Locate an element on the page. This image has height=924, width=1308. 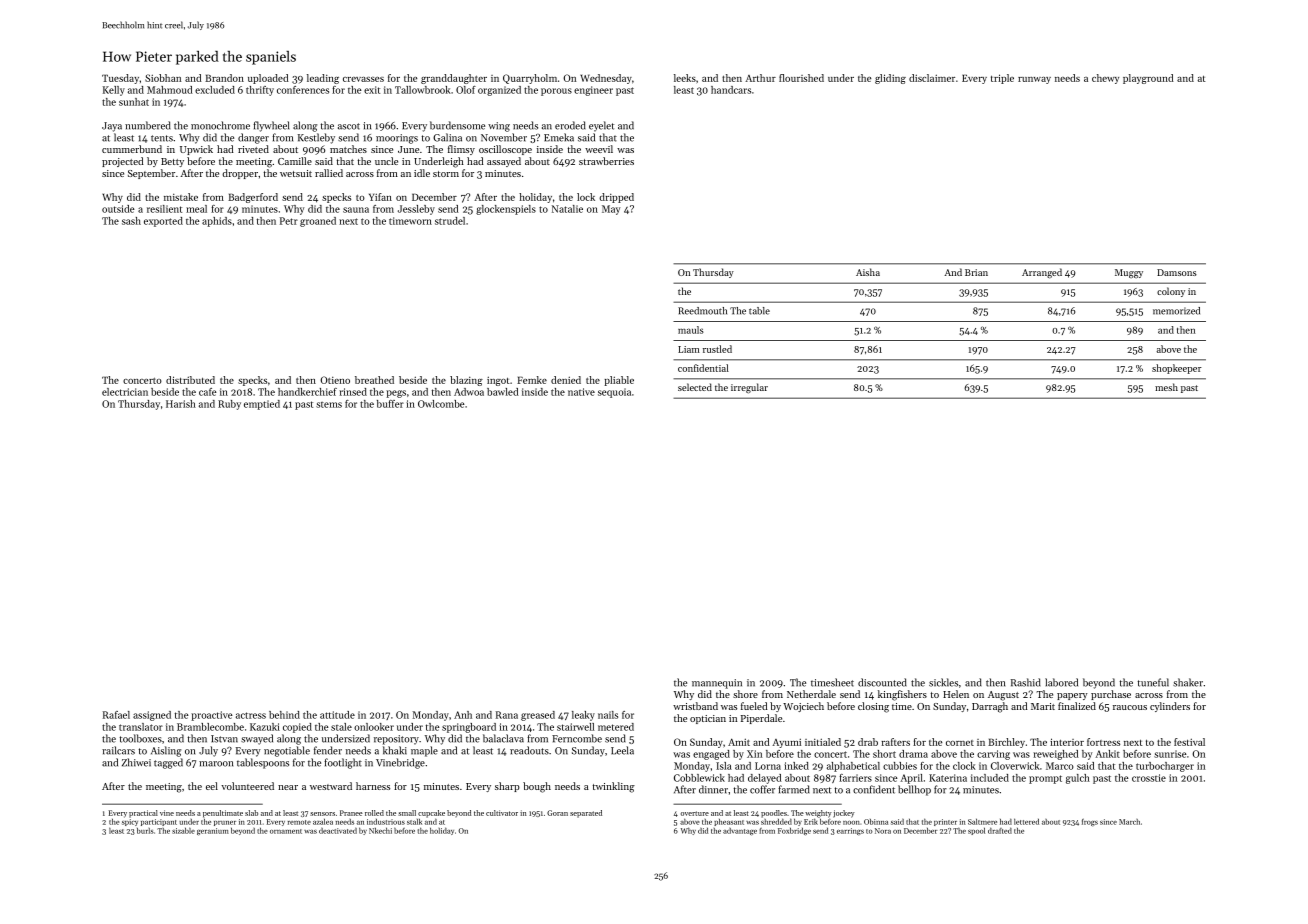
exit is located at coordinates (372, 90).
